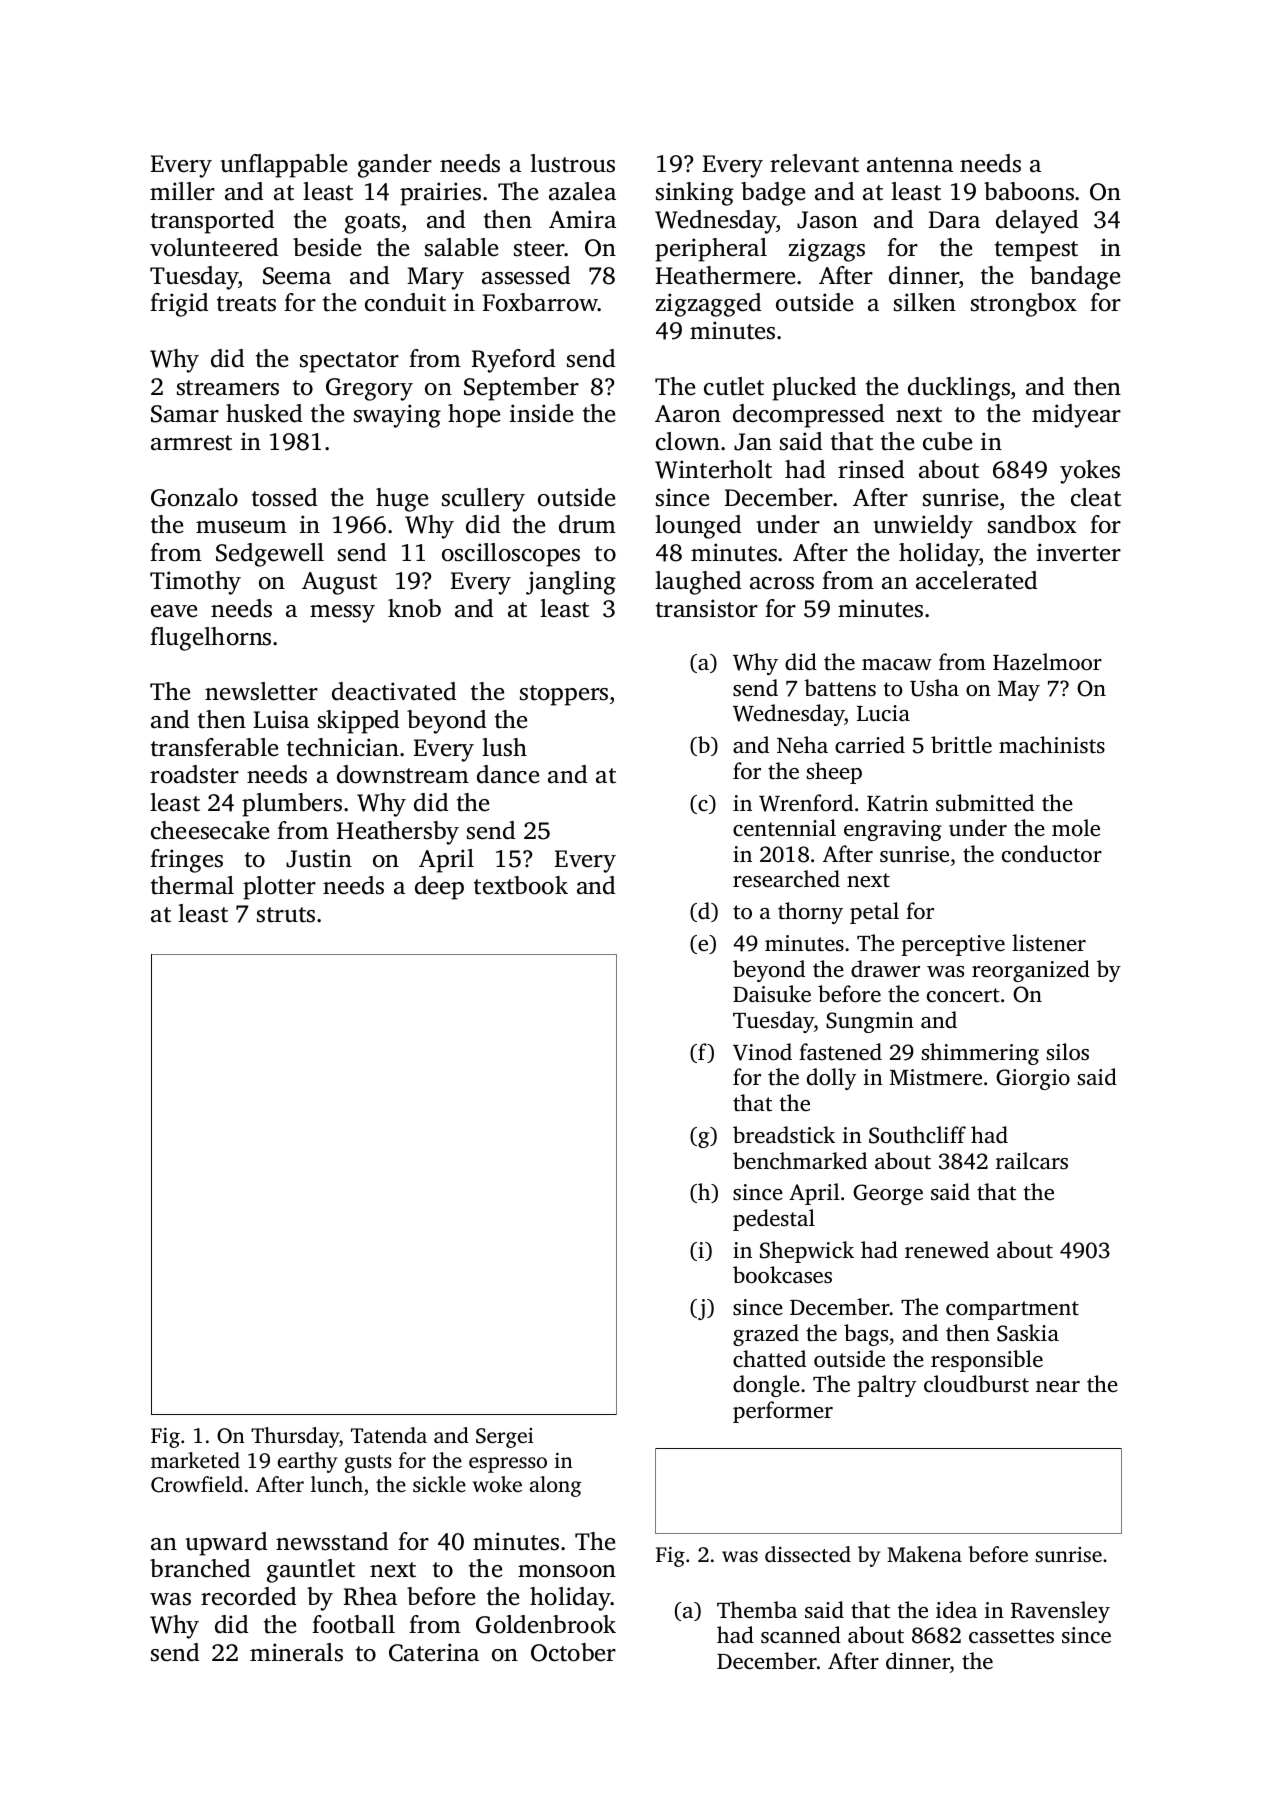 The image size is (1272, 1799). What do you see at coordinates (296, 1652) in the screenshot?
I see `minerals` at bounding box center [296, 1652].
